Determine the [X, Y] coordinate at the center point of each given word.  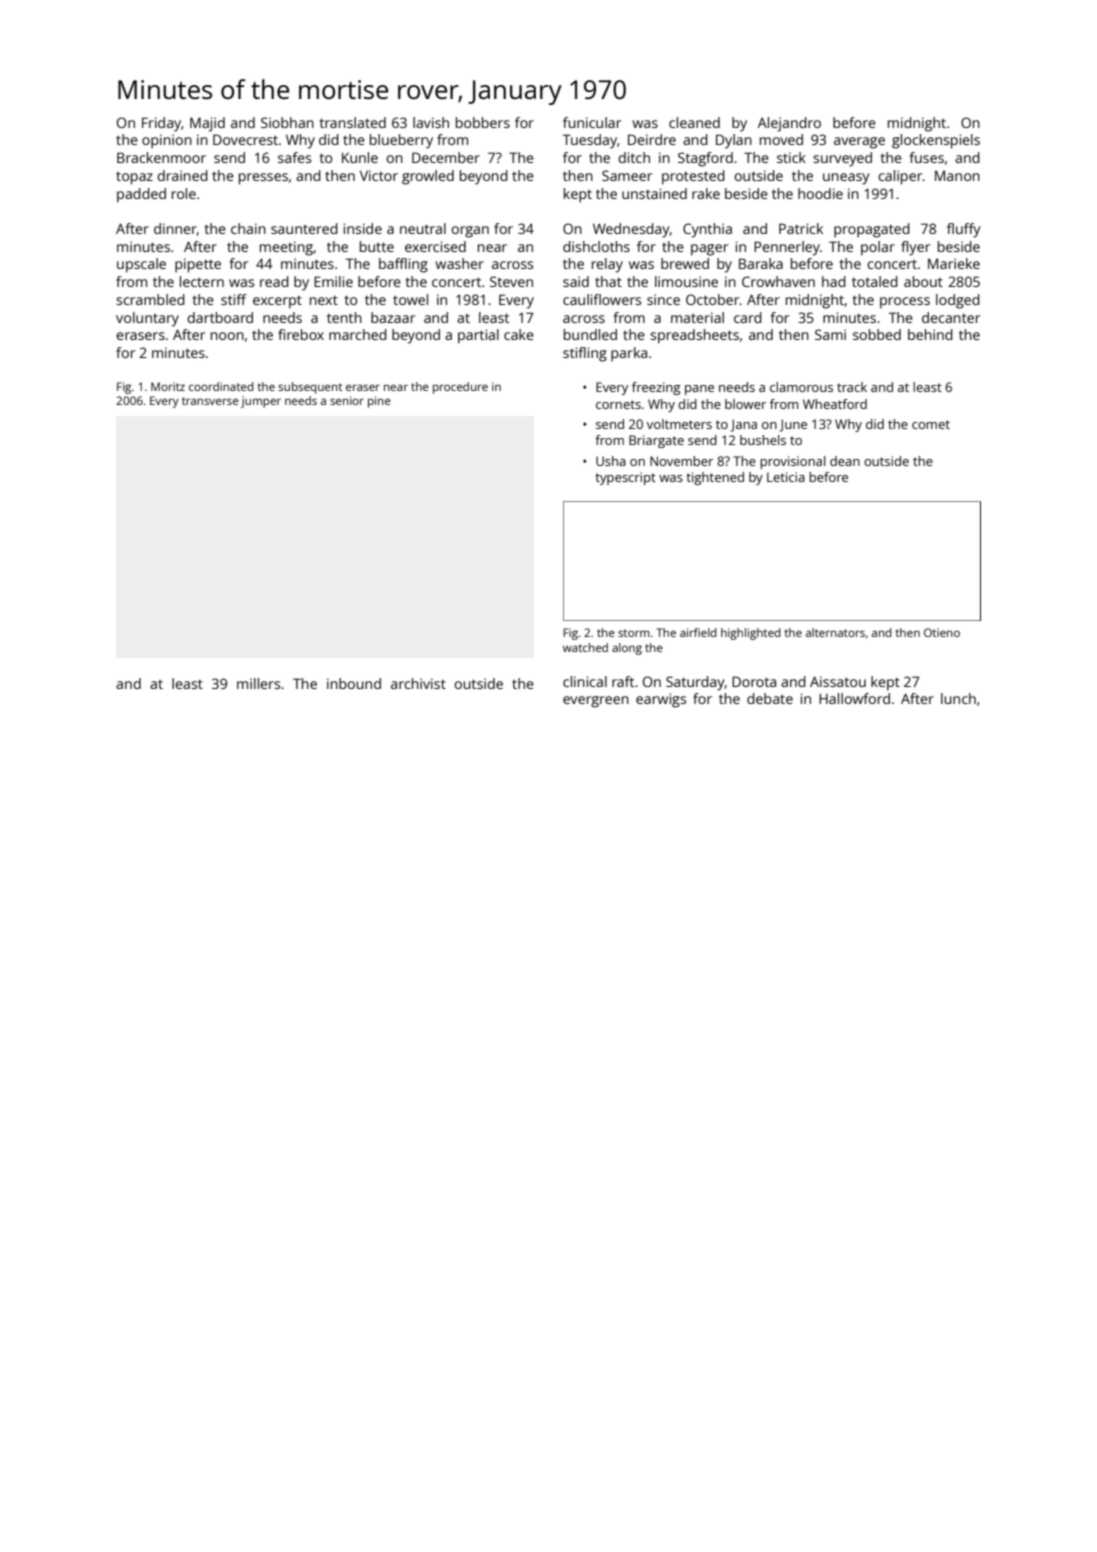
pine [379, 402]
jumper [261, 402]
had [834, 281]
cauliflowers [602, 299]
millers [258, 683]
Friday [161, 124]
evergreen [596, 702]
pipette [198, 265]
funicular [592, 122]
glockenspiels [936, 141]
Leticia [786, 477]
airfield [698, 632]
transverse [210, 401]
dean [845, 461]
